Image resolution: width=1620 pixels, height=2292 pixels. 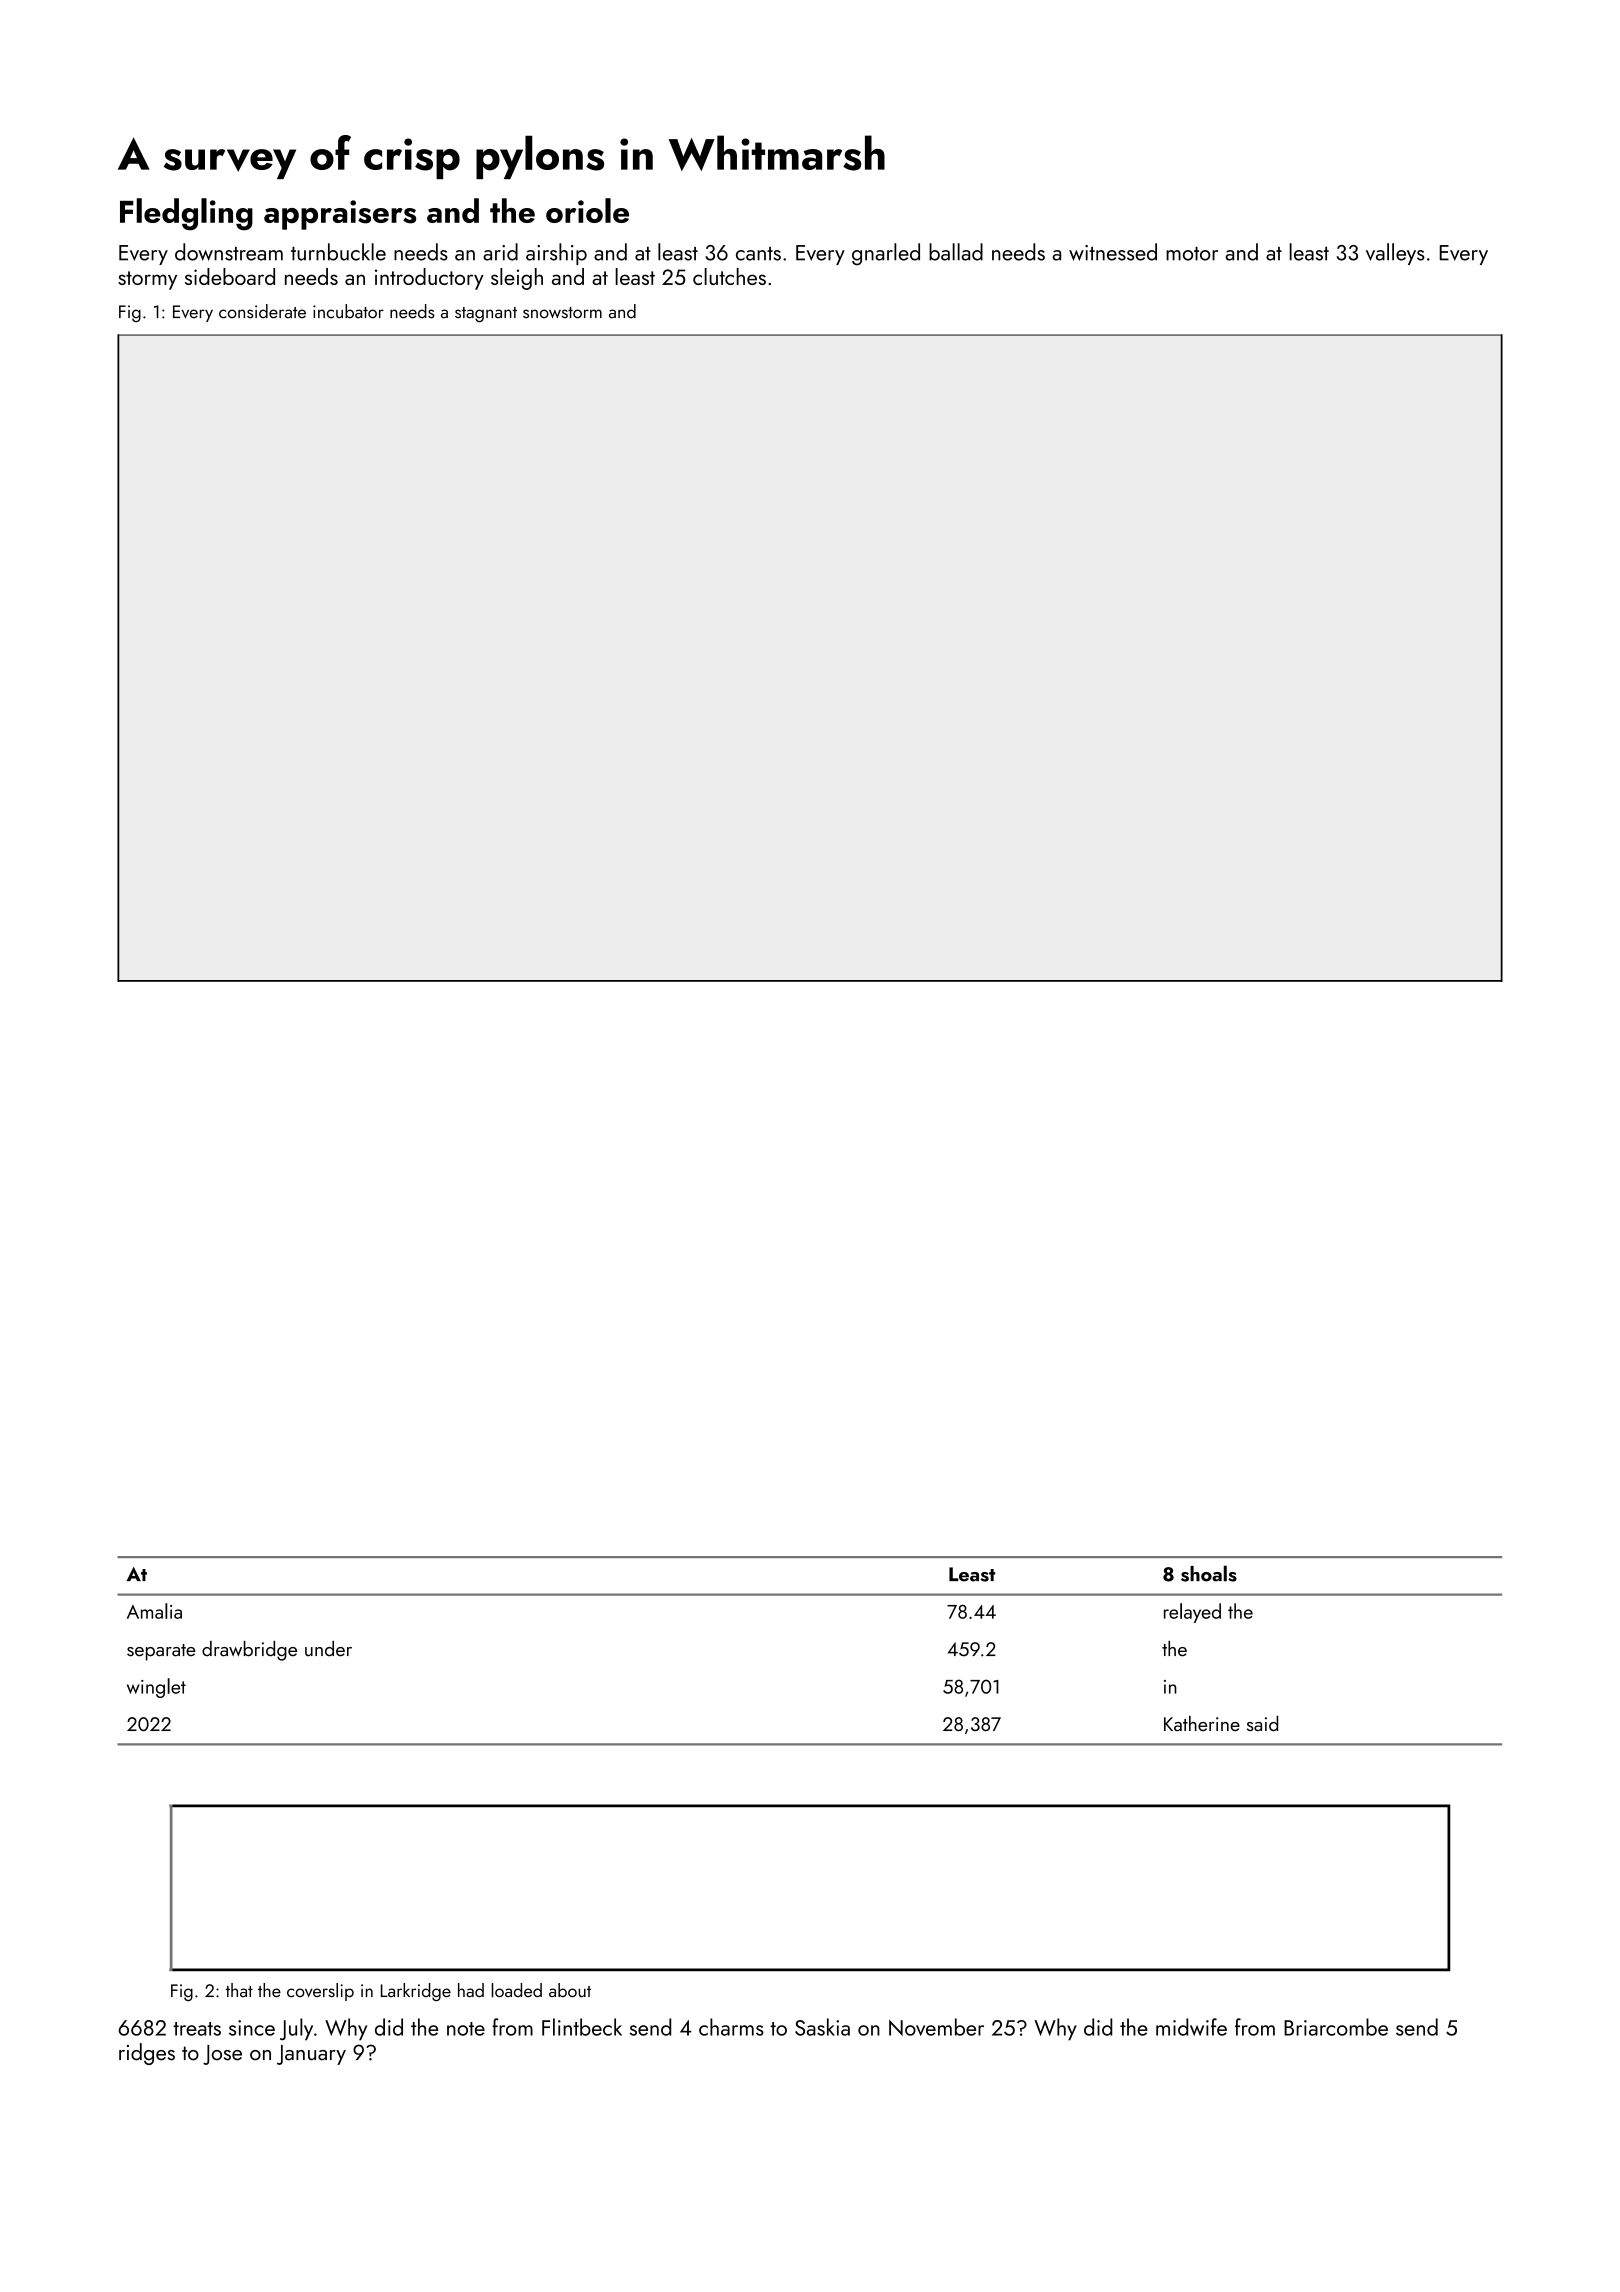 I want to click on relayed, so click(x=1192, y=1613).
